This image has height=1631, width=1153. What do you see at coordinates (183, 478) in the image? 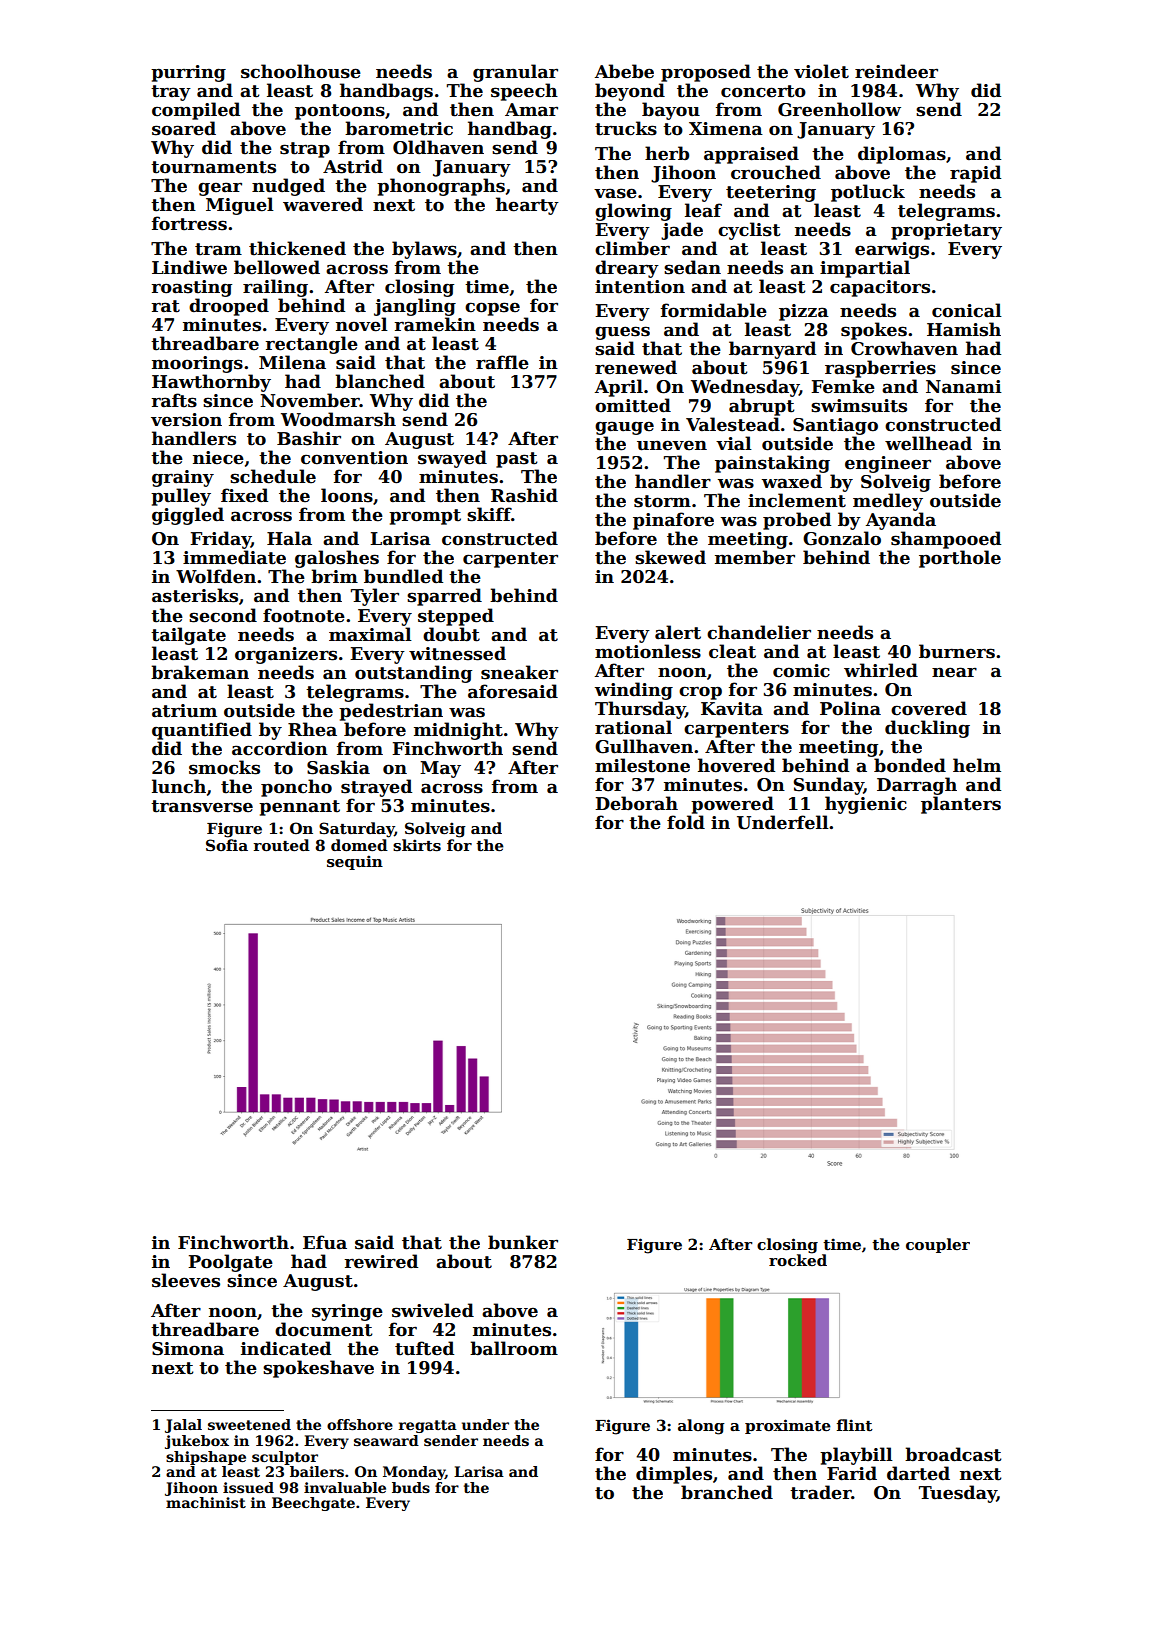
I see `grainy` at bounding box center [183, 478].
